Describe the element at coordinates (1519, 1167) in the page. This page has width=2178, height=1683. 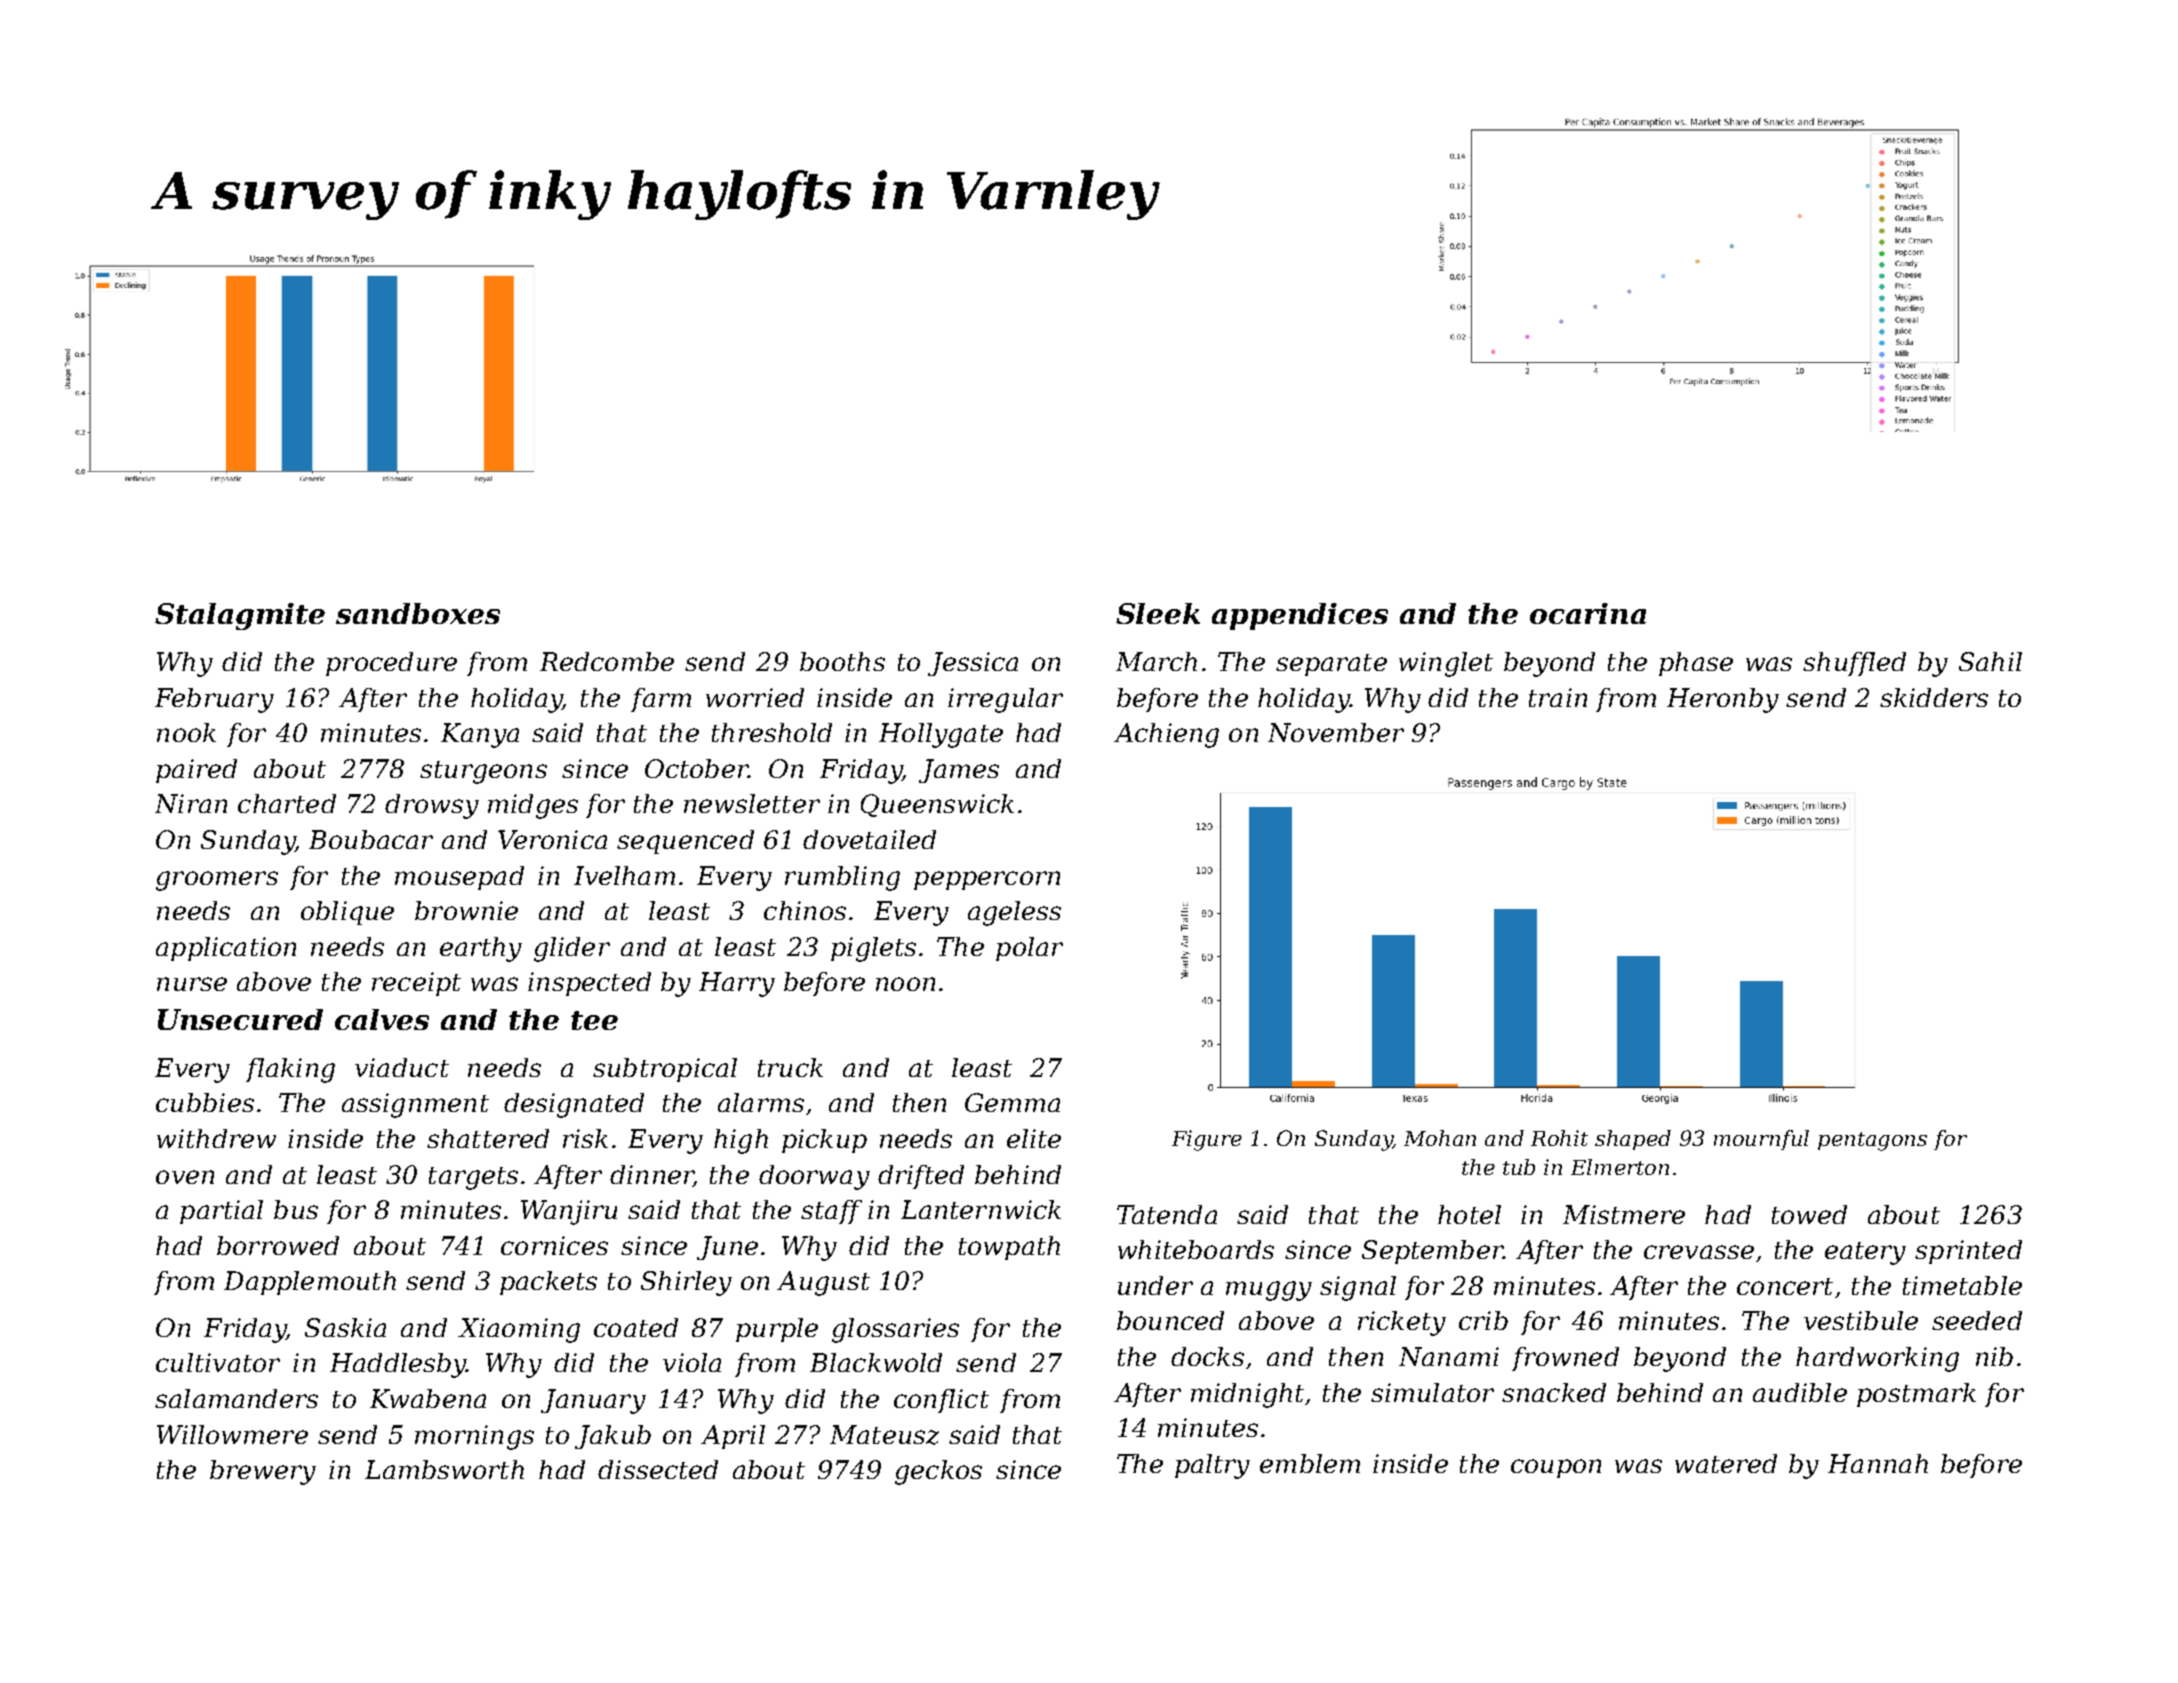
I see `tub` at that location.
